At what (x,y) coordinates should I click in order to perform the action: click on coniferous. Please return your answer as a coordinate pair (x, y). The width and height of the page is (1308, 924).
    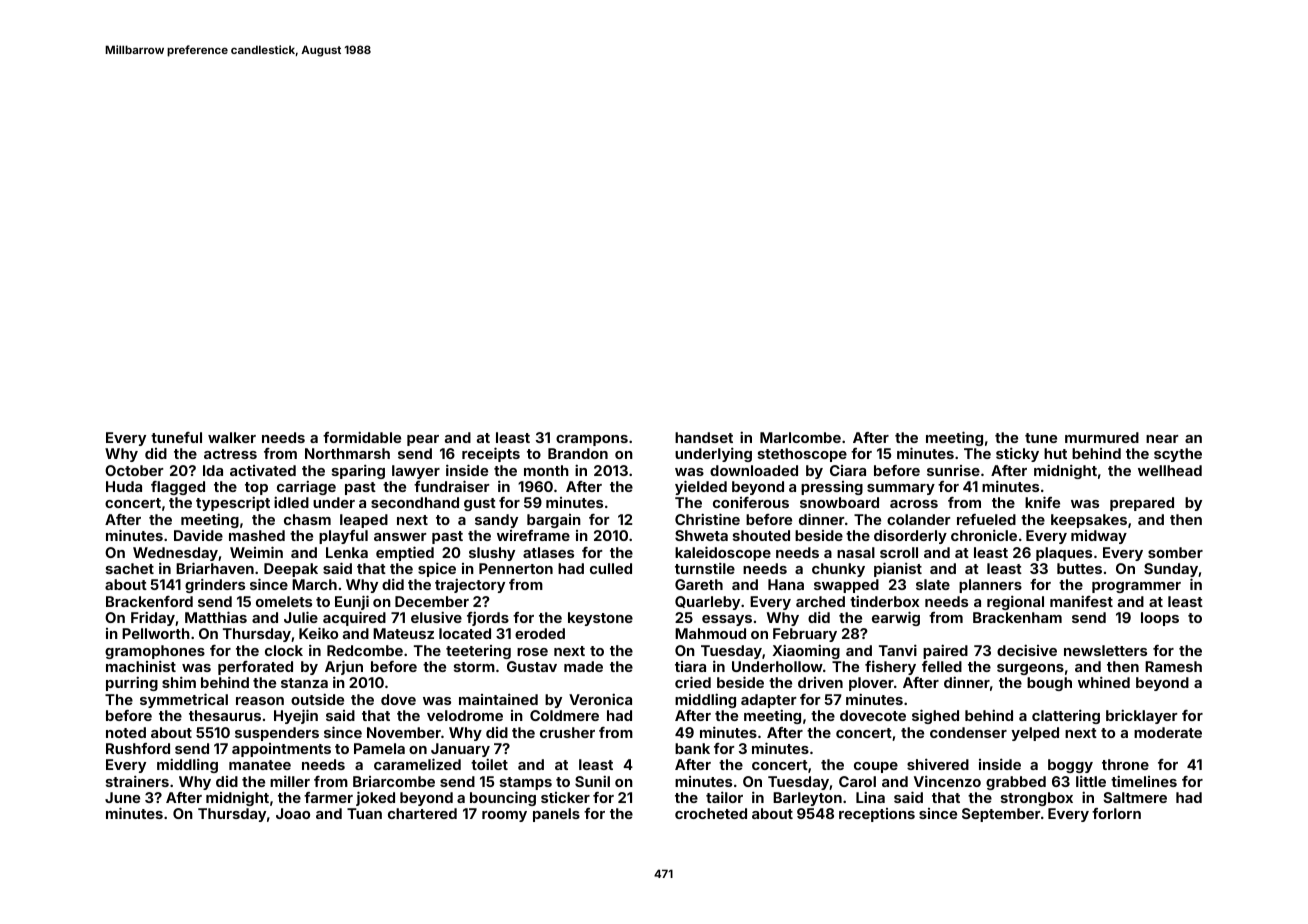
    Looking at the image, I should click on (751, 502).
